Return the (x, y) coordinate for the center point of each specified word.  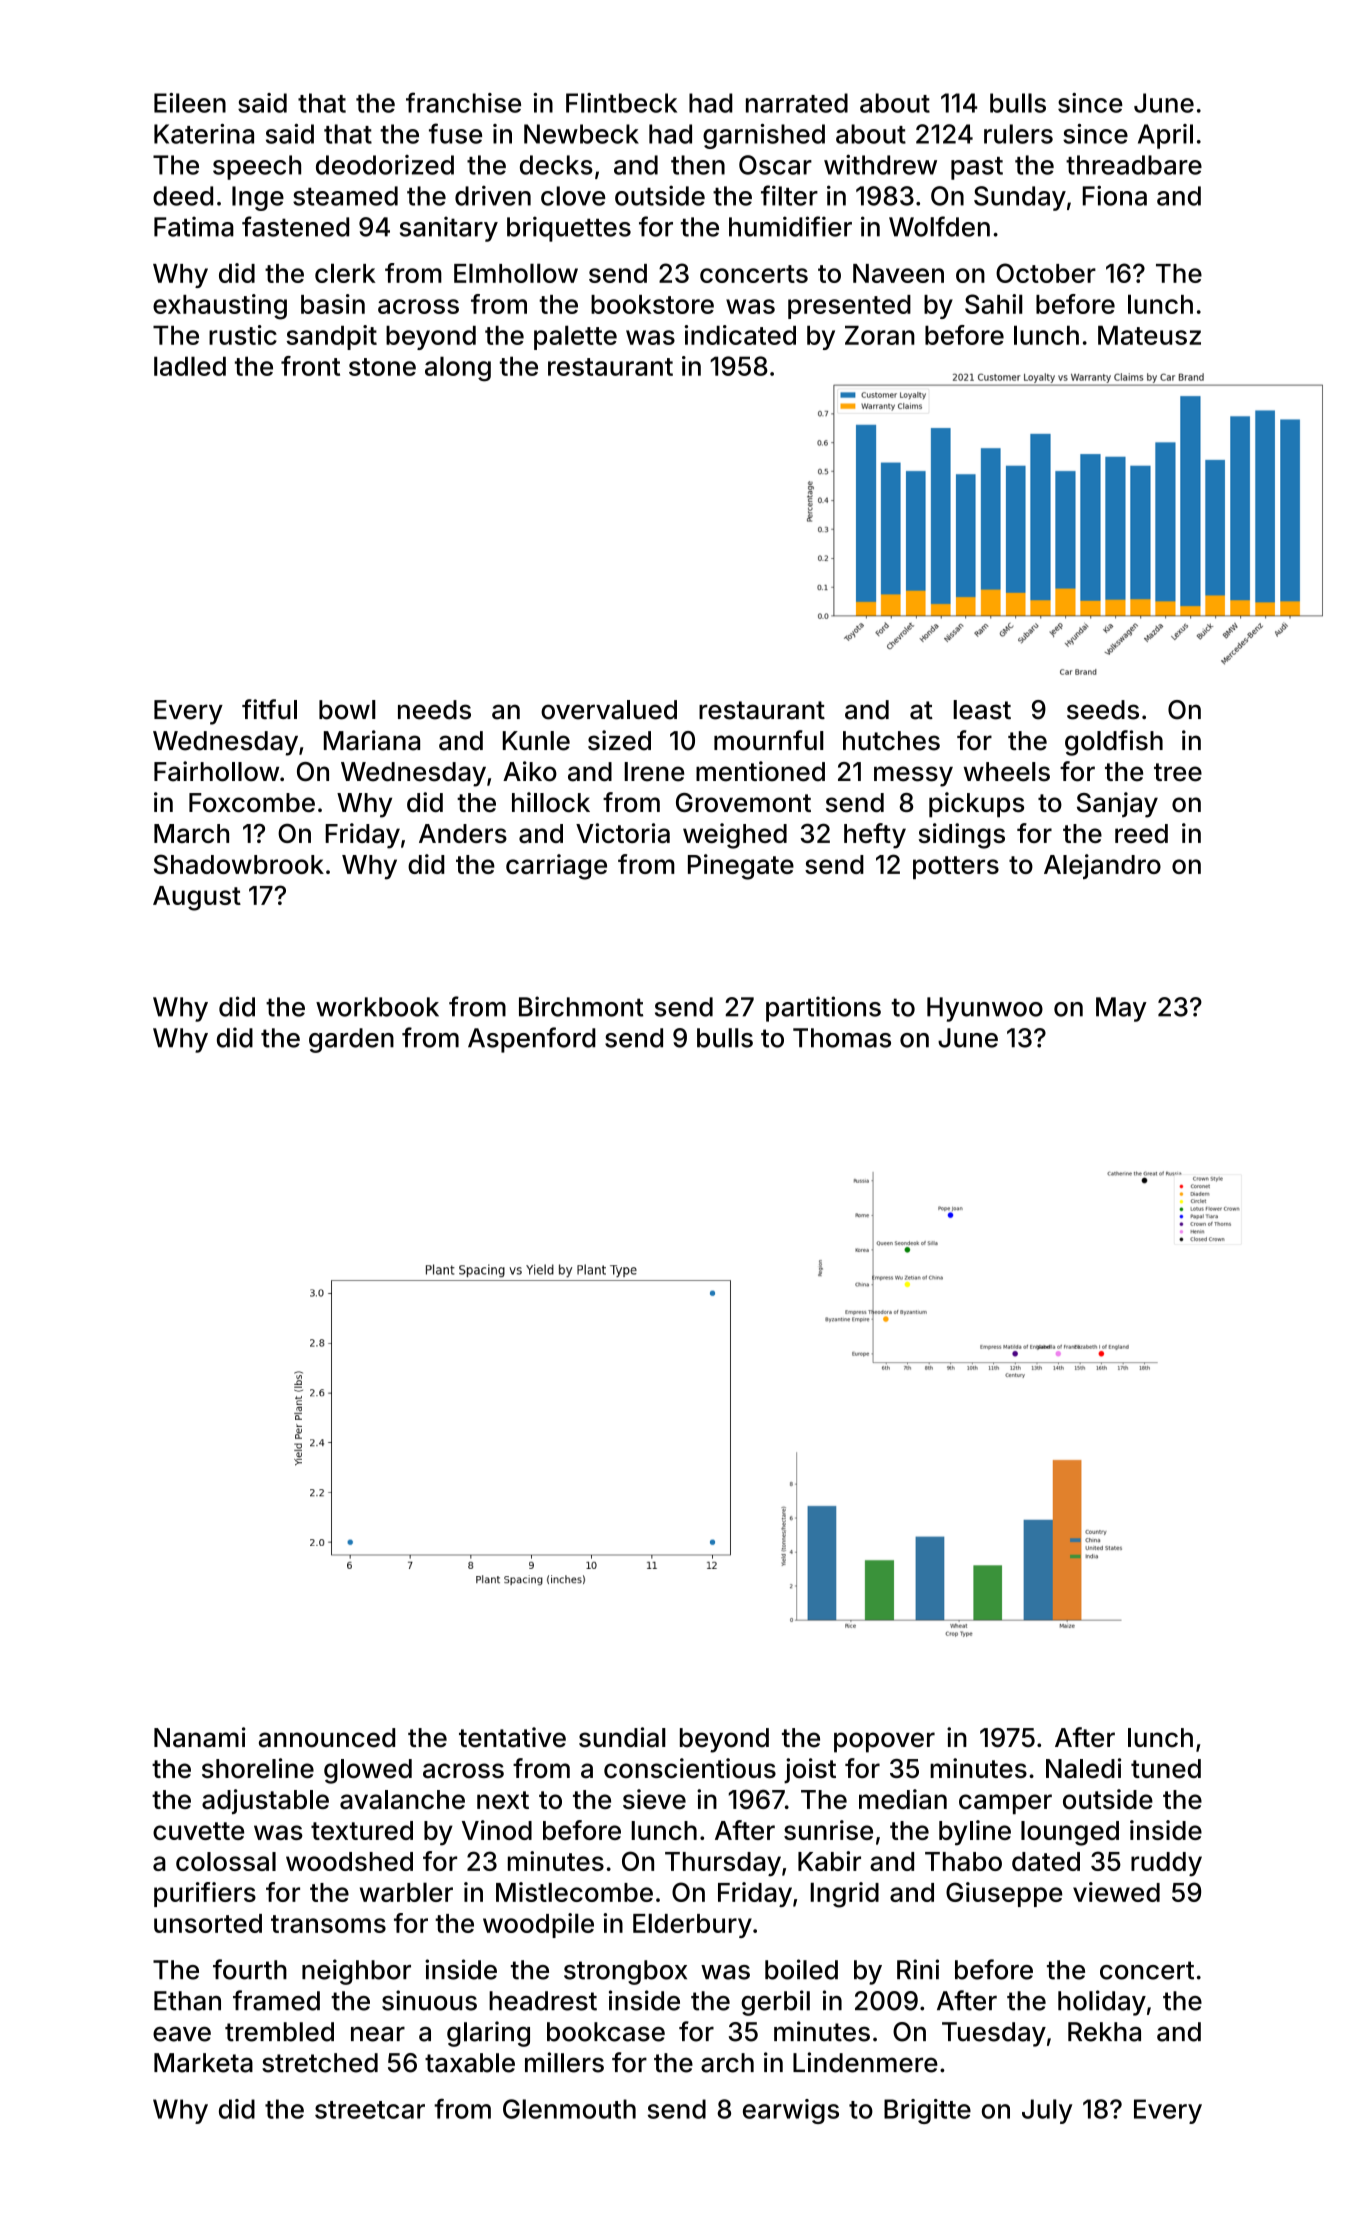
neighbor (356, 1972)
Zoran (880, 335)
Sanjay (1117, 805)
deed (183, 196)
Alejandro (1102, 866)
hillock (551, 802)
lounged (1070, 1833)
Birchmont (581, 1006)
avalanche (402, 1799)
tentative (512, 1737)
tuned (1166, 1769)
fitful (269, 709)
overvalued (609, 710)
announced (327, 1738)
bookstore (652, 304)
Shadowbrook (239, 864)
